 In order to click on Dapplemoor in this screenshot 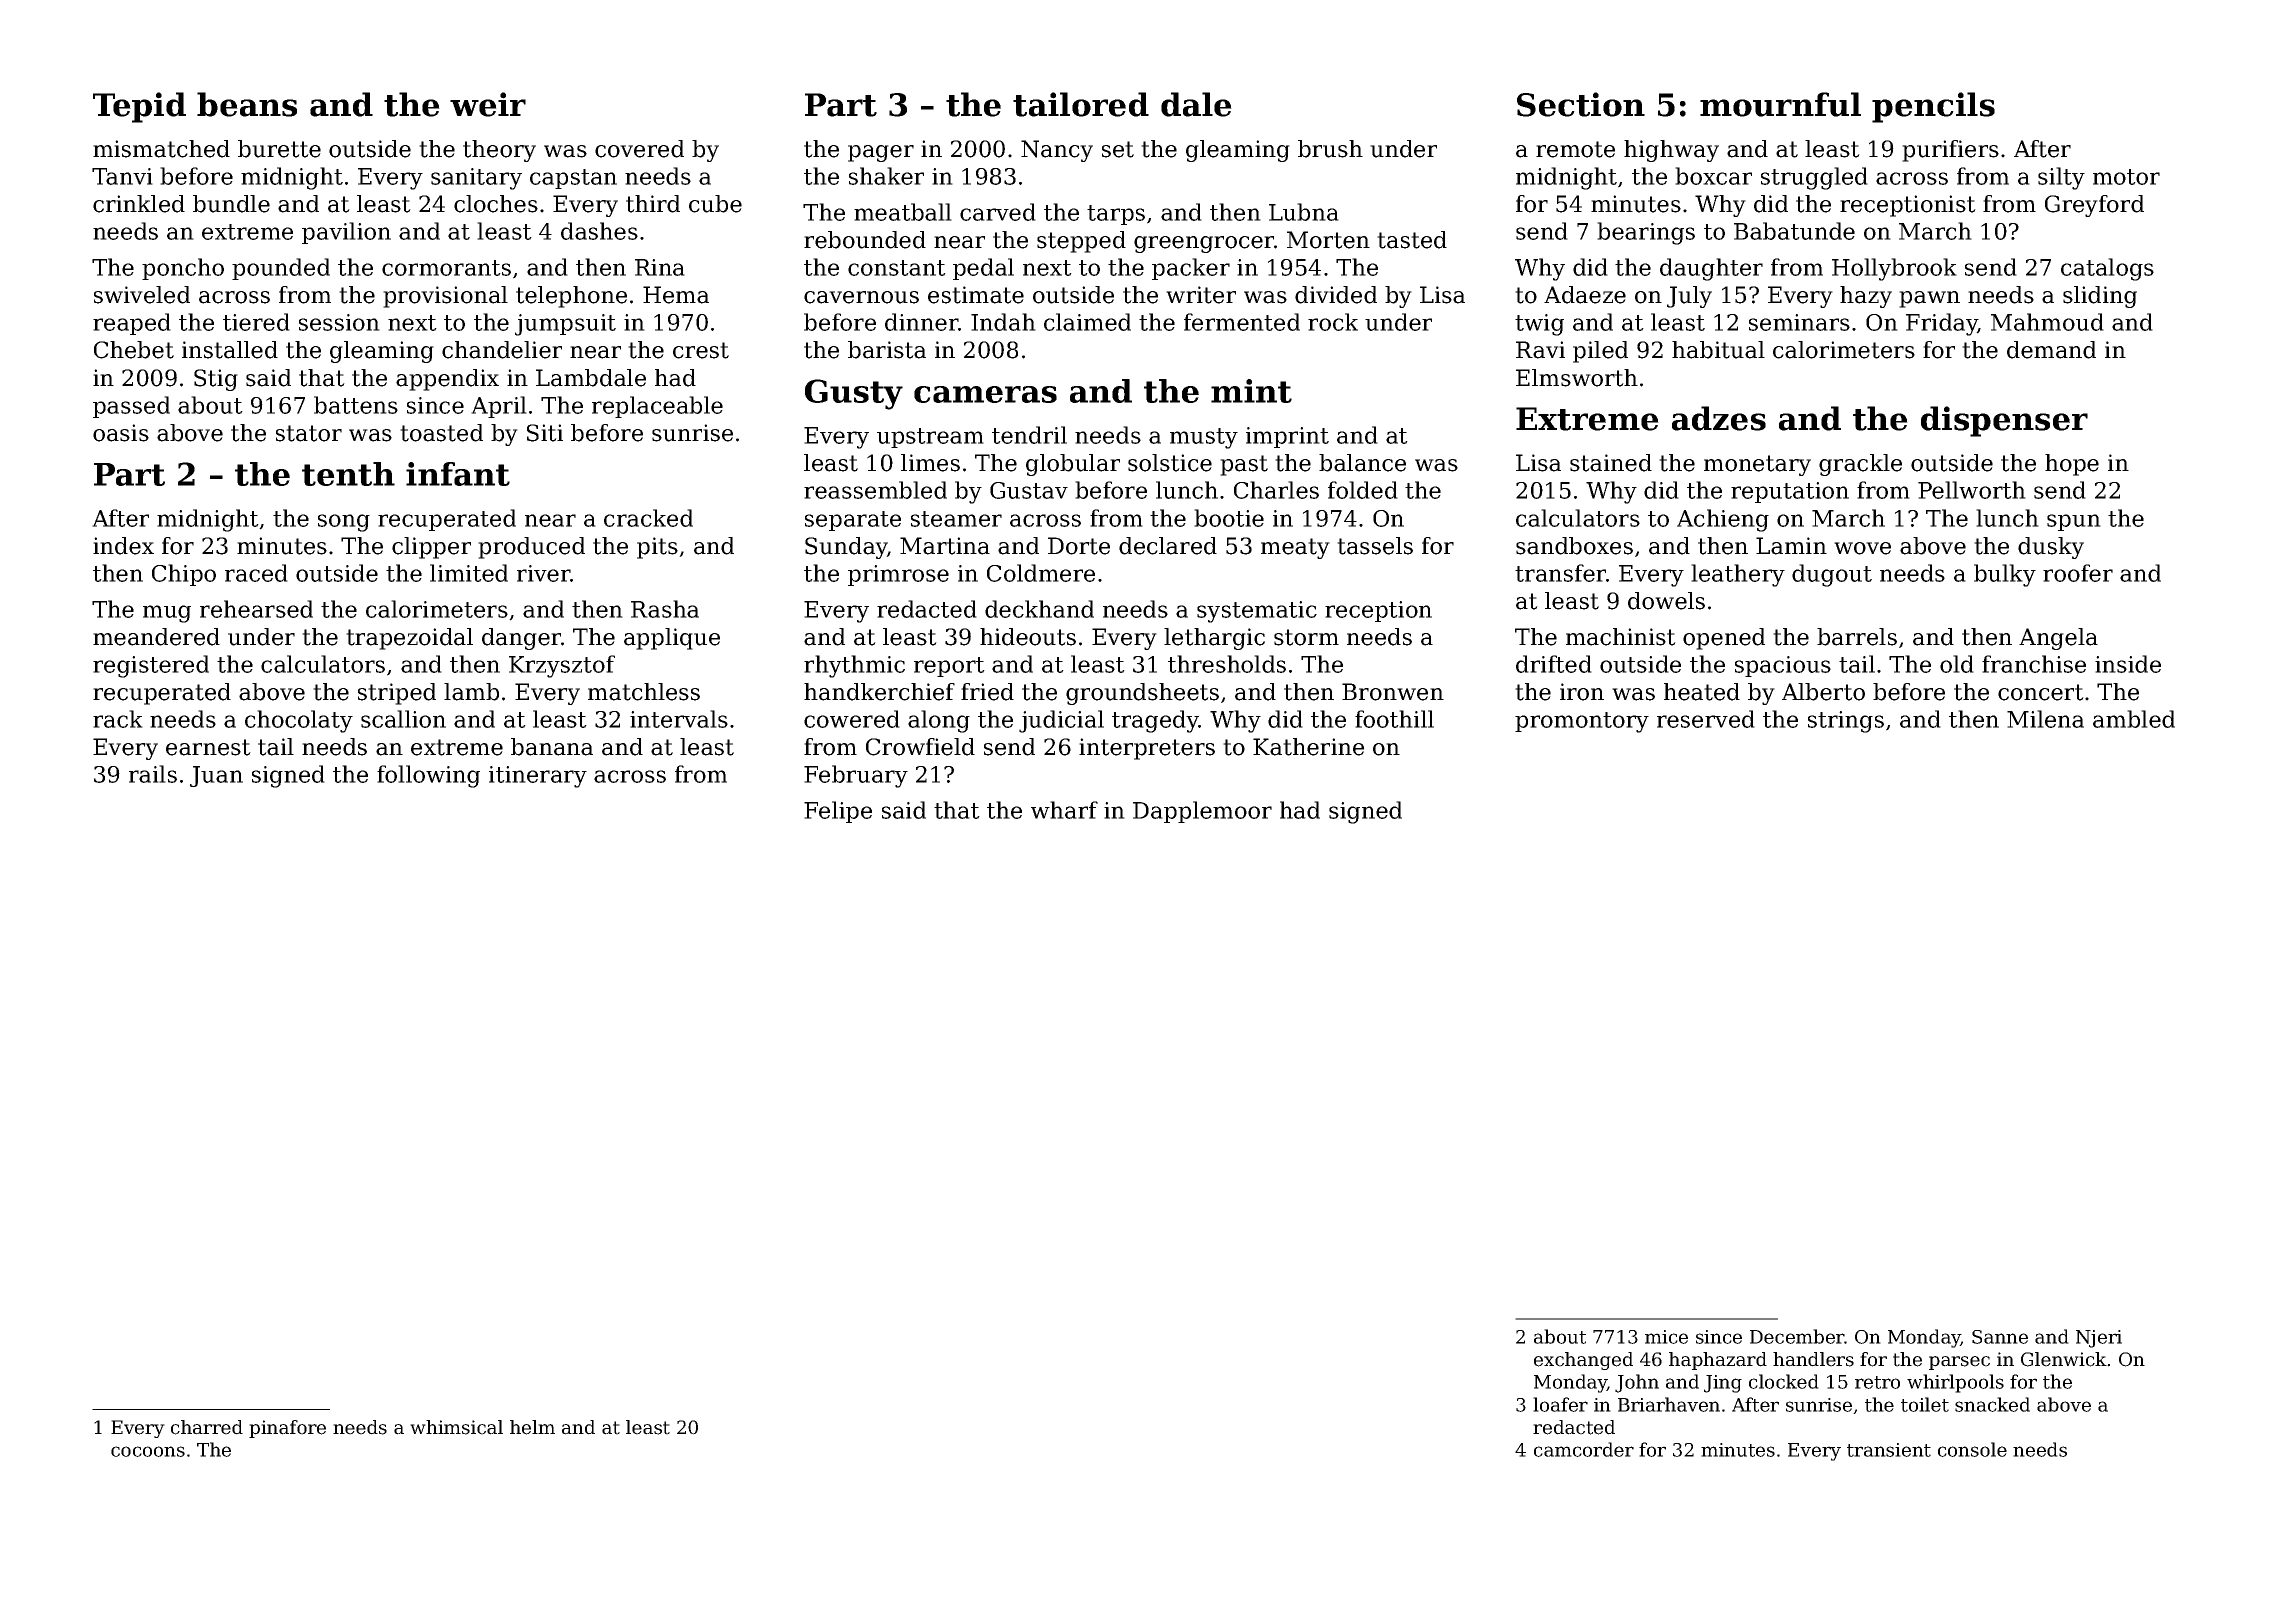, I will do `click(1202, 812)`.
